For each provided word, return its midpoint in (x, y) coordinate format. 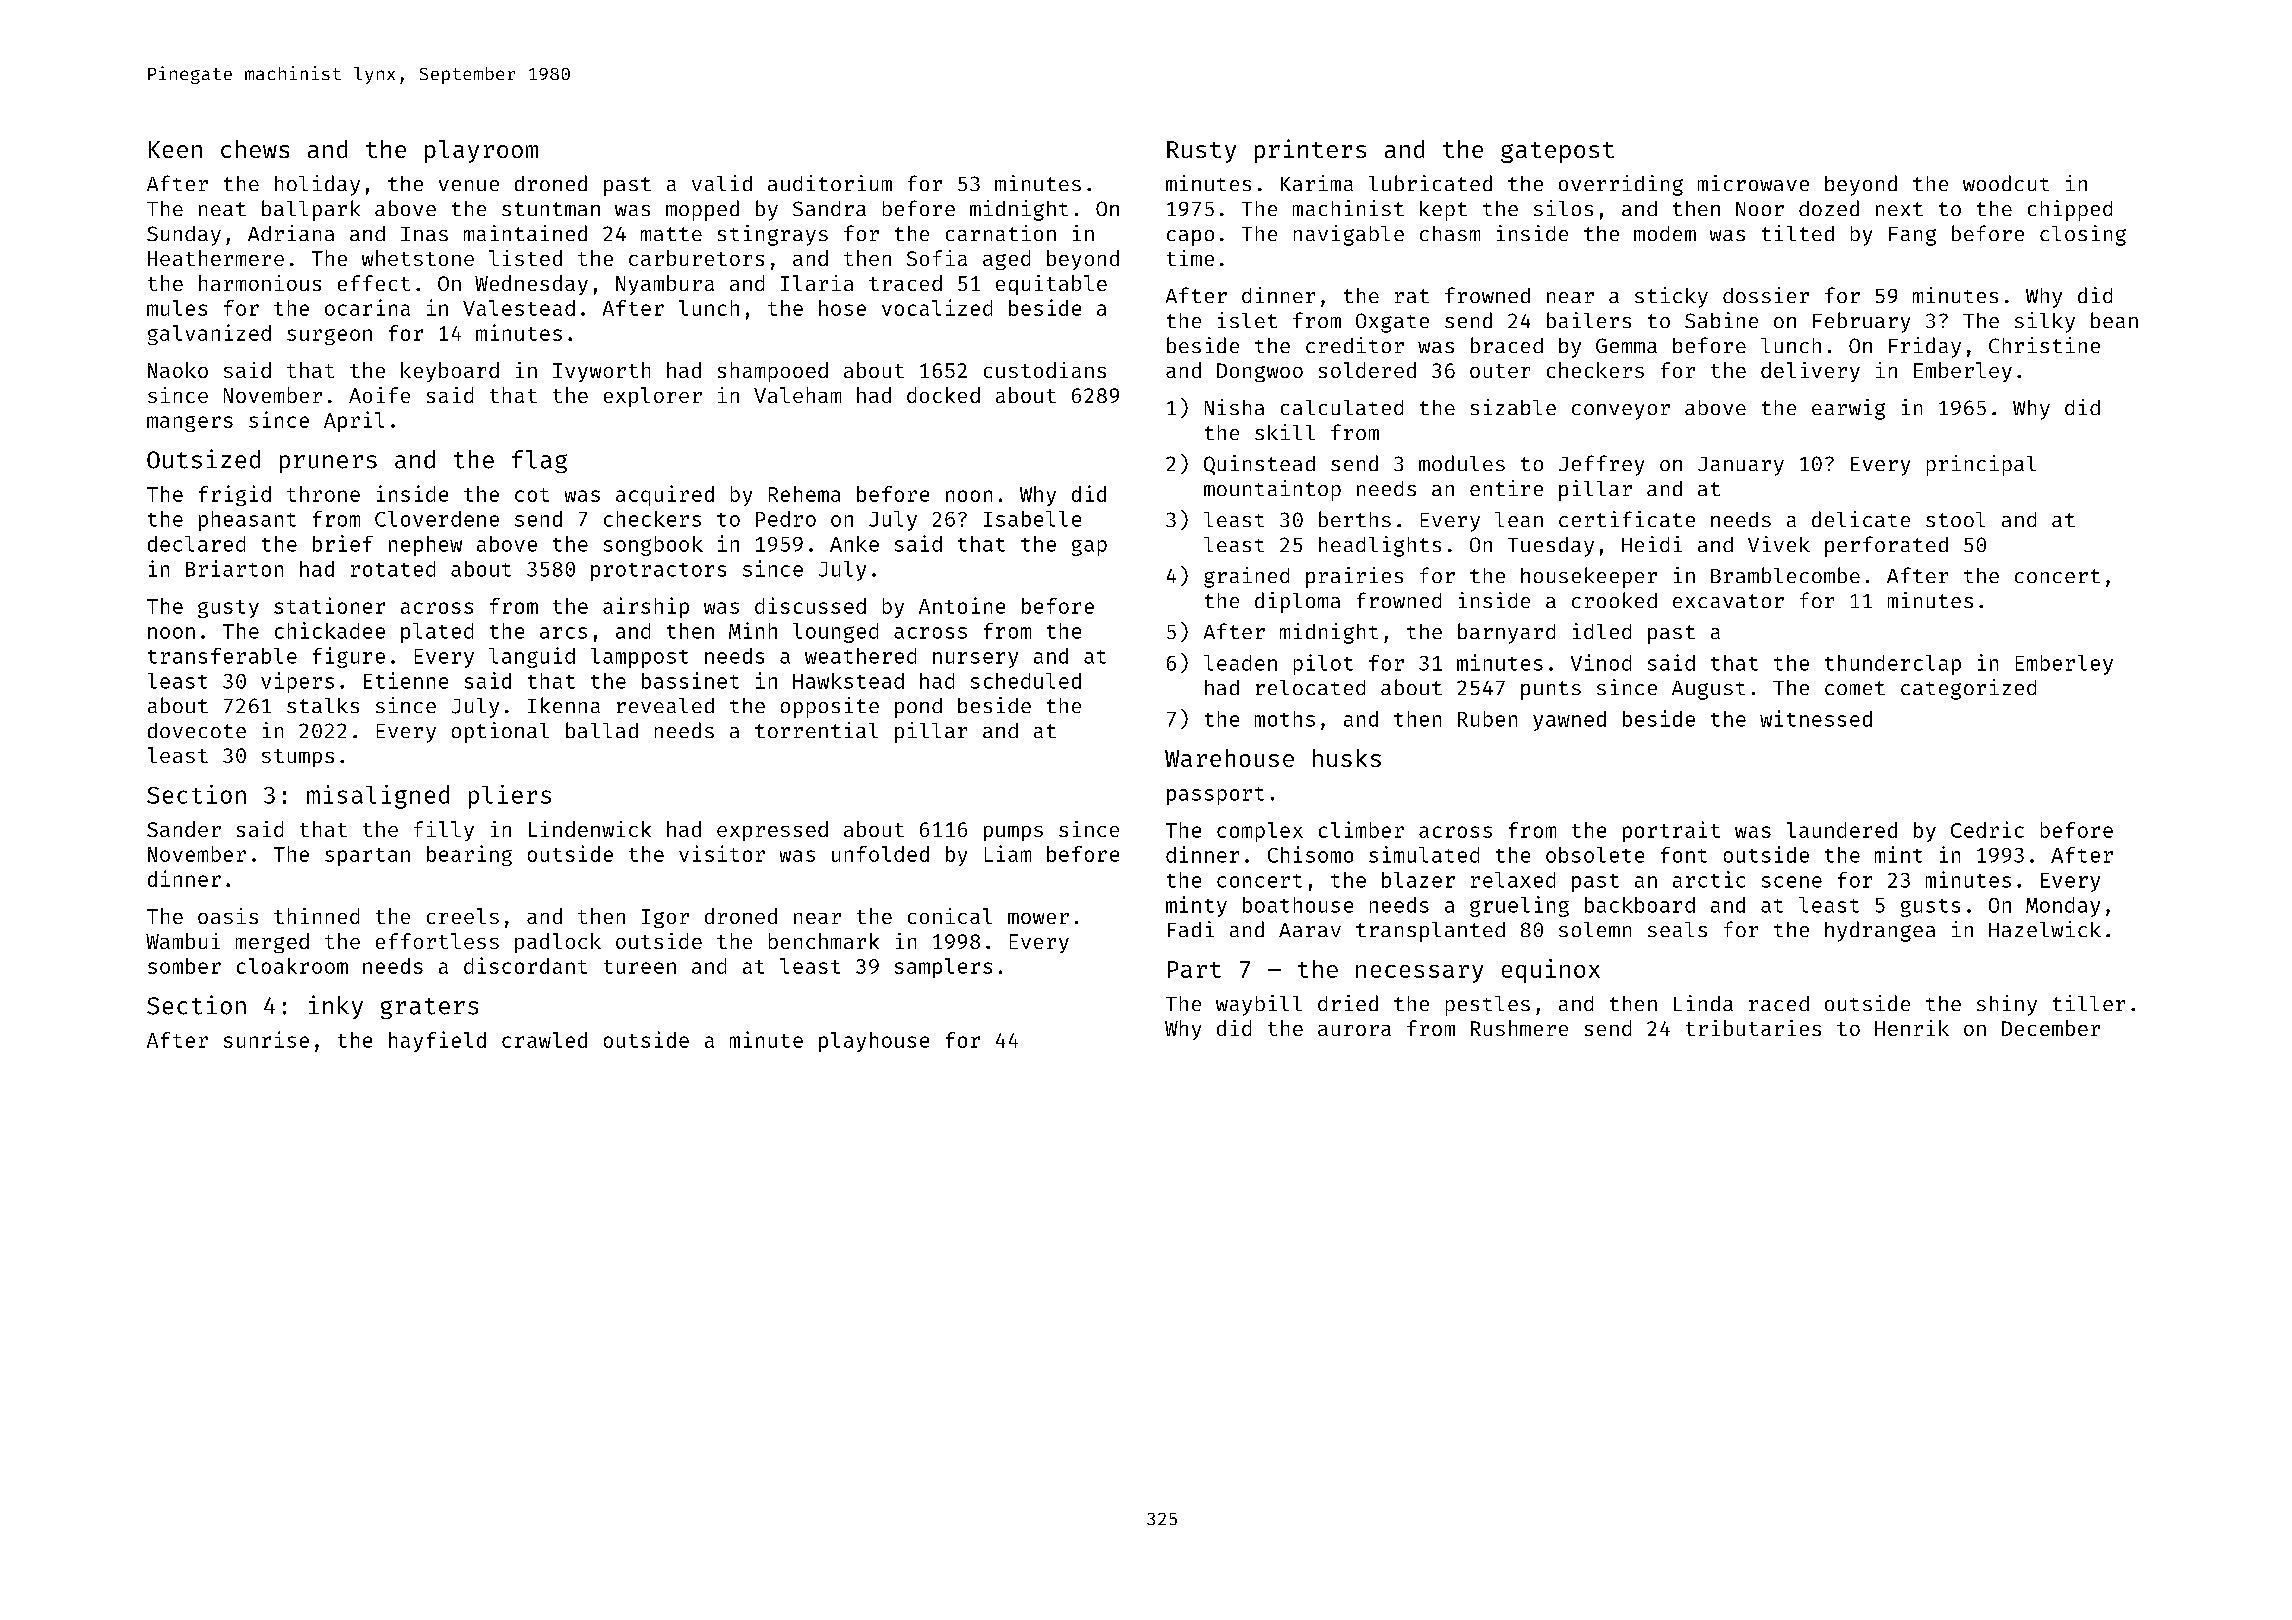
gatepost (1557, 152)
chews (255, 149)
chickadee (330, 630)
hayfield (437, 1041)
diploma (1297, 602)
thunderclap (1893, 665)
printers (1310, 151)
